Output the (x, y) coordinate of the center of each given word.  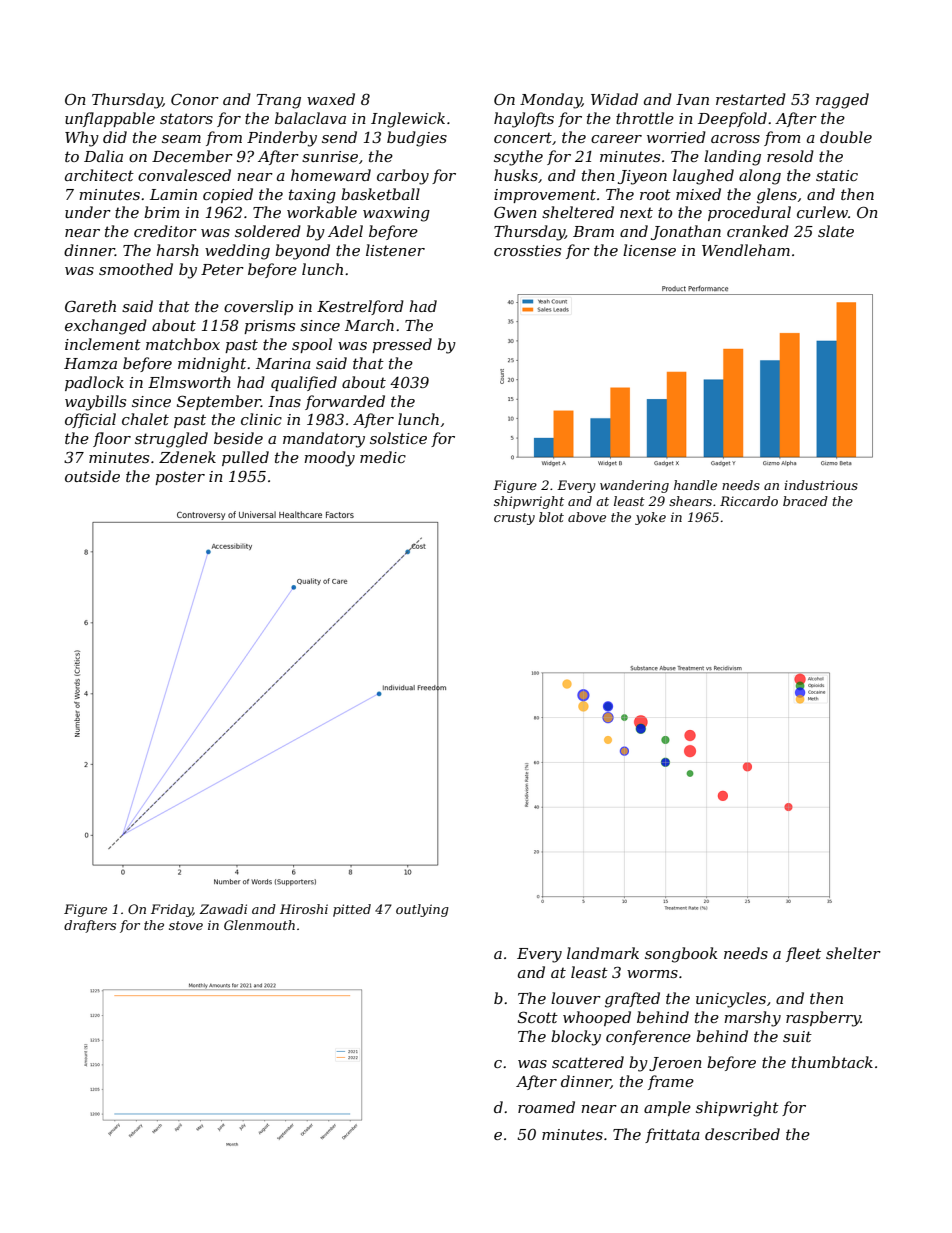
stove (186, 925)
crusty (514, 519)
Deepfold (732, 119)
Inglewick (408, 120)
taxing (312, 196)
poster (180, 478)
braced (805, 501)
